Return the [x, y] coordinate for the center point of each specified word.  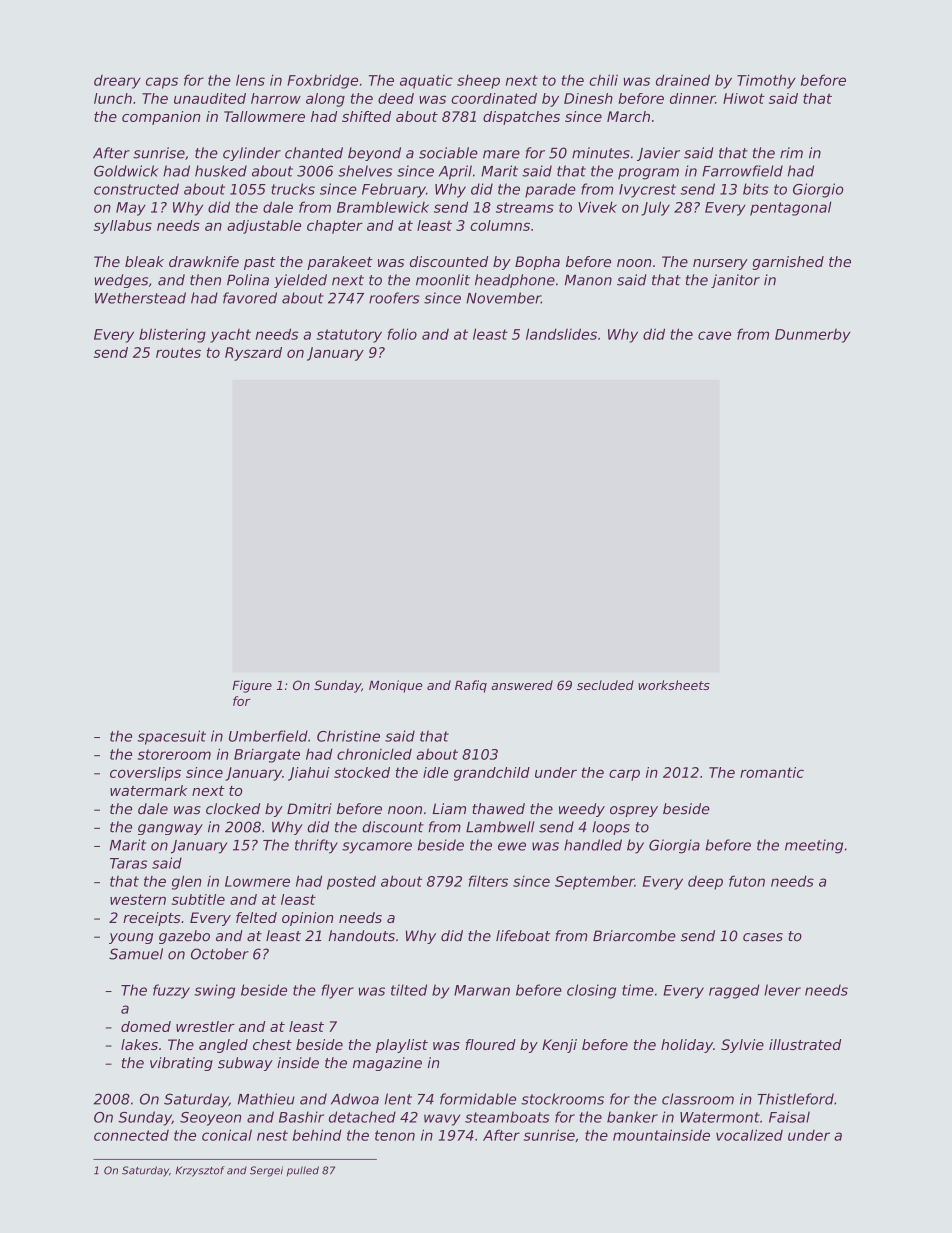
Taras [128, 863]
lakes [139, 1044]
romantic [772, 772]
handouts [362, 936]
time [638, 990]
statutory [349, 336]
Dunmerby [812, 336]
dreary [117, 82]
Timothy [766, 81]
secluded [605, 685]
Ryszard [253, 354]
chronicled [374, 754]
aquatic [426, 82]
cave [714, 335]
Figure [252, 686]
